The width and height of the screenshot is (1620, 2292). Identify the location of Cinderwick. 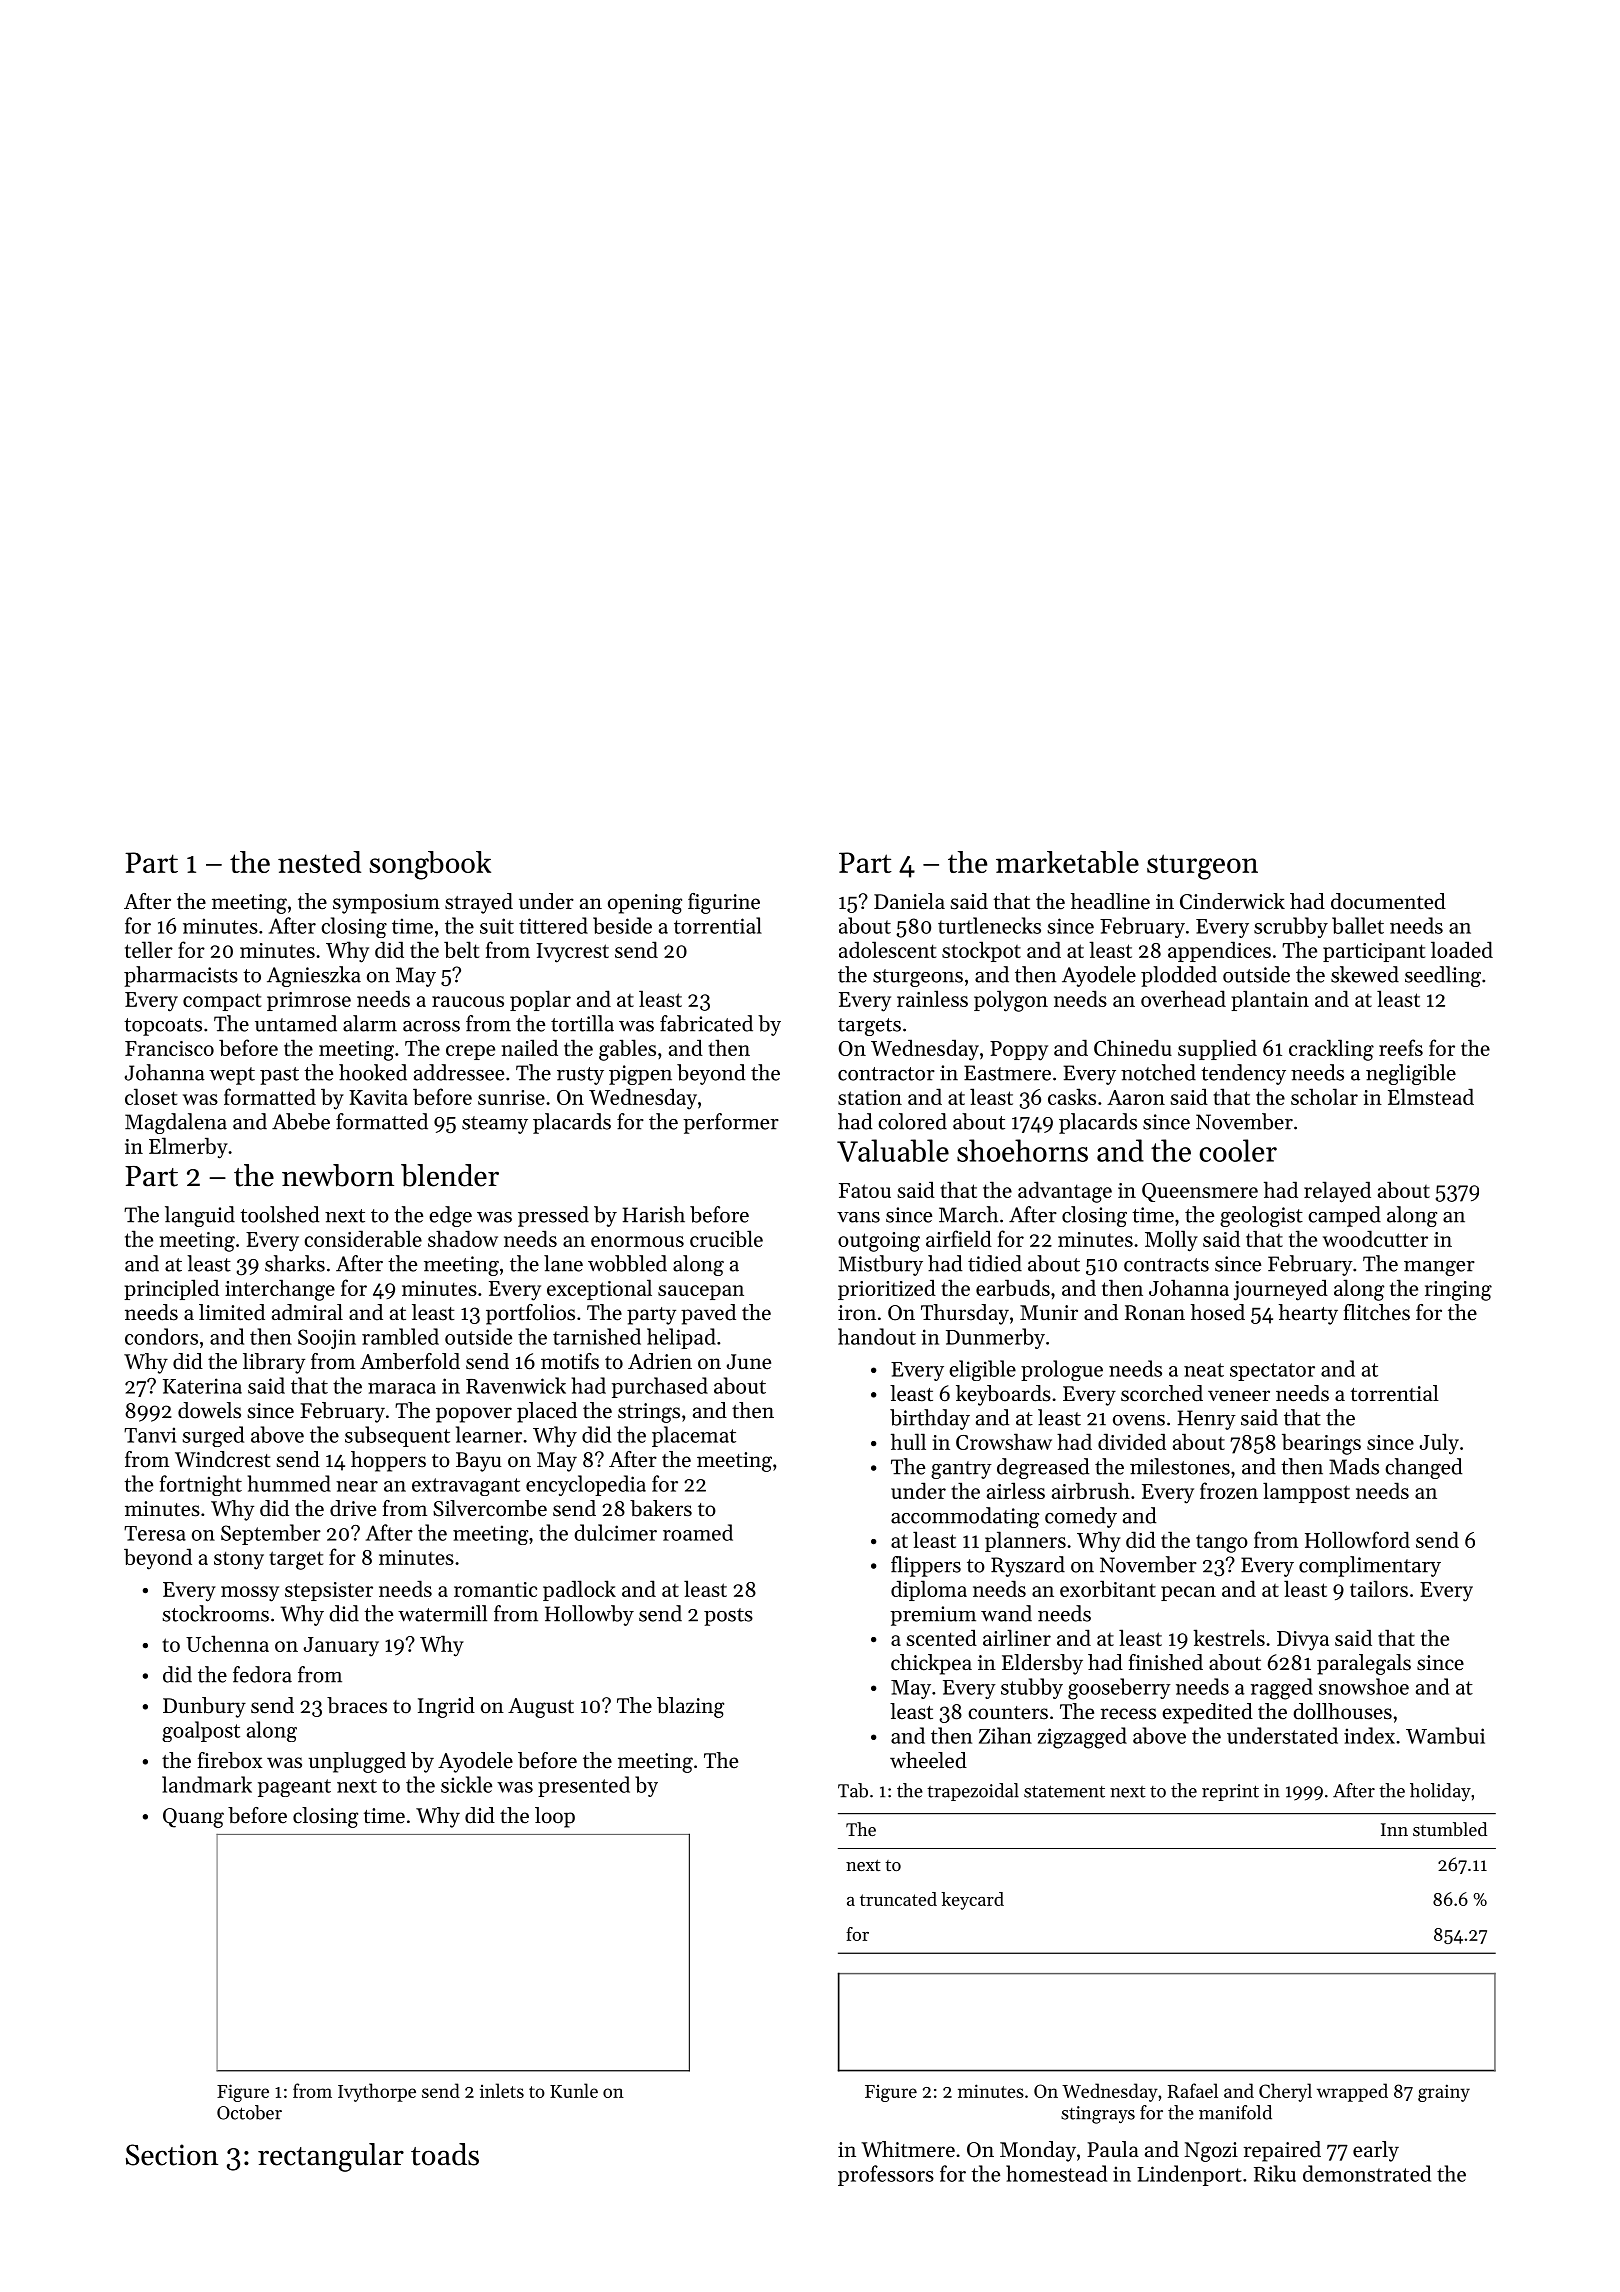
(1232, 901).
